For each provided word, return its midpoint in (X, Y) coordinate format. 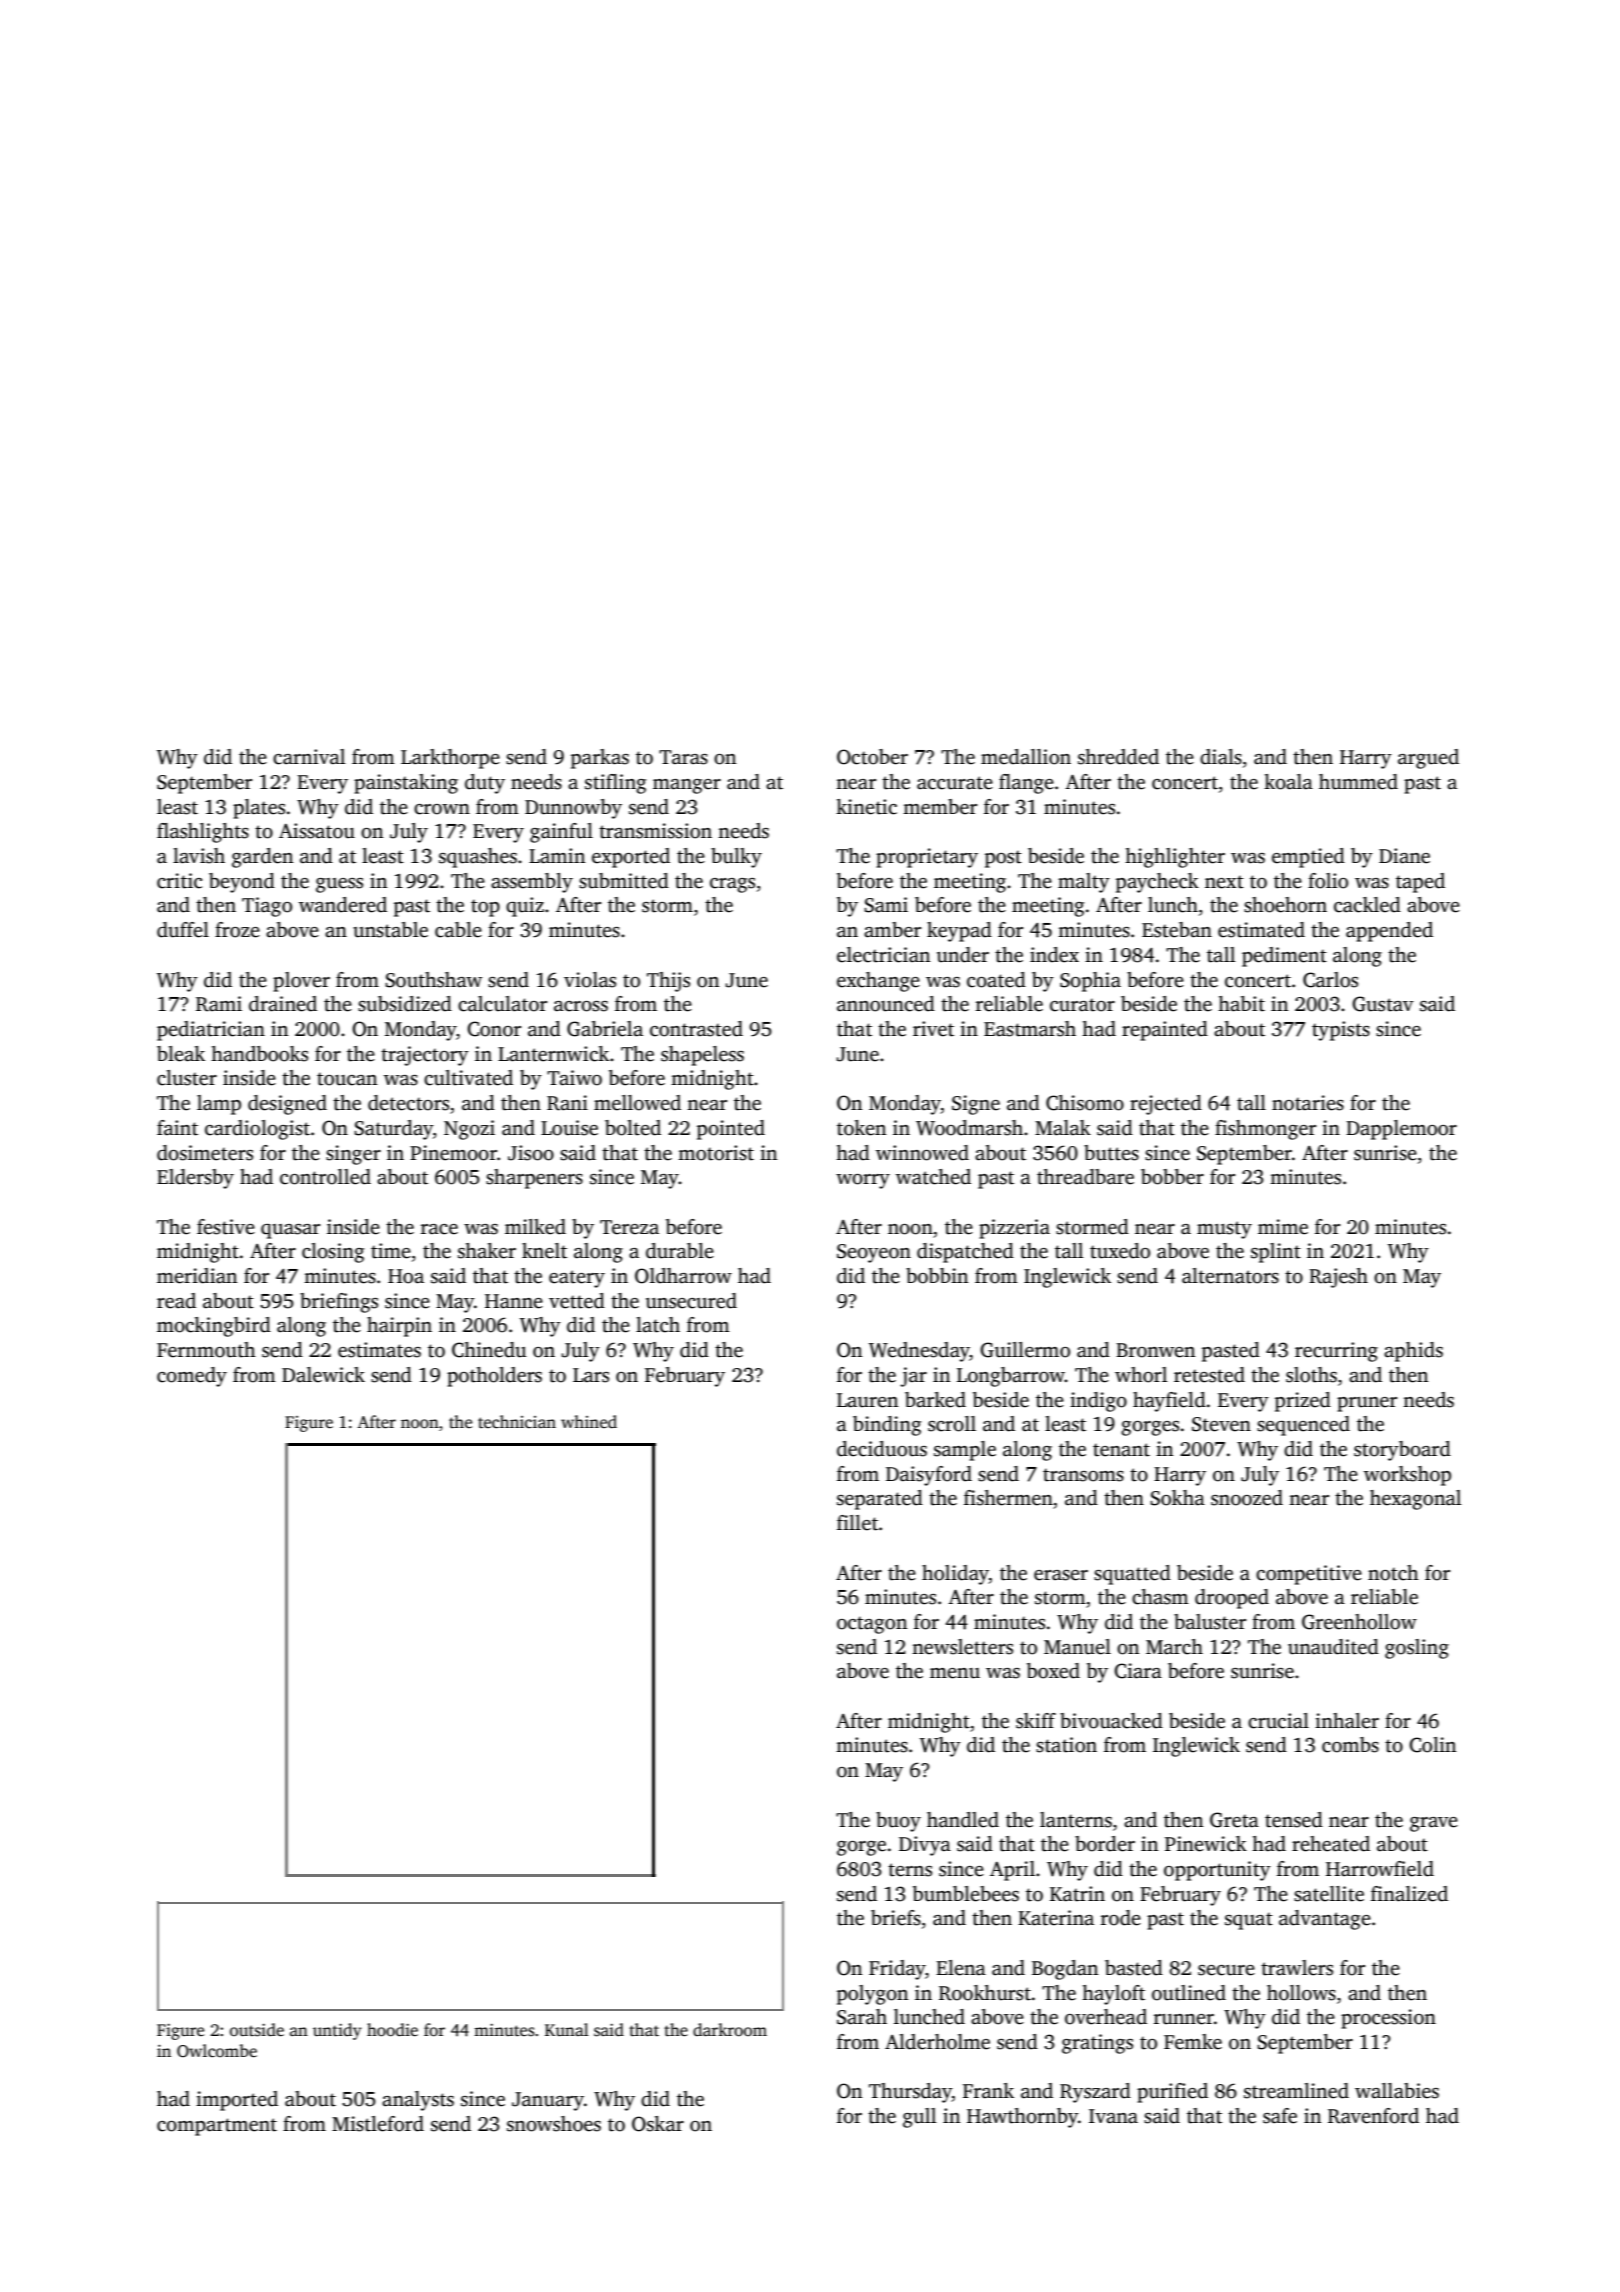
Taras (683, 757)
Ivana (1113, 2116)
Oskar (658, 2124)
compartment (217, 2127)
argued (1428, 759)
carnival (309, 757)
